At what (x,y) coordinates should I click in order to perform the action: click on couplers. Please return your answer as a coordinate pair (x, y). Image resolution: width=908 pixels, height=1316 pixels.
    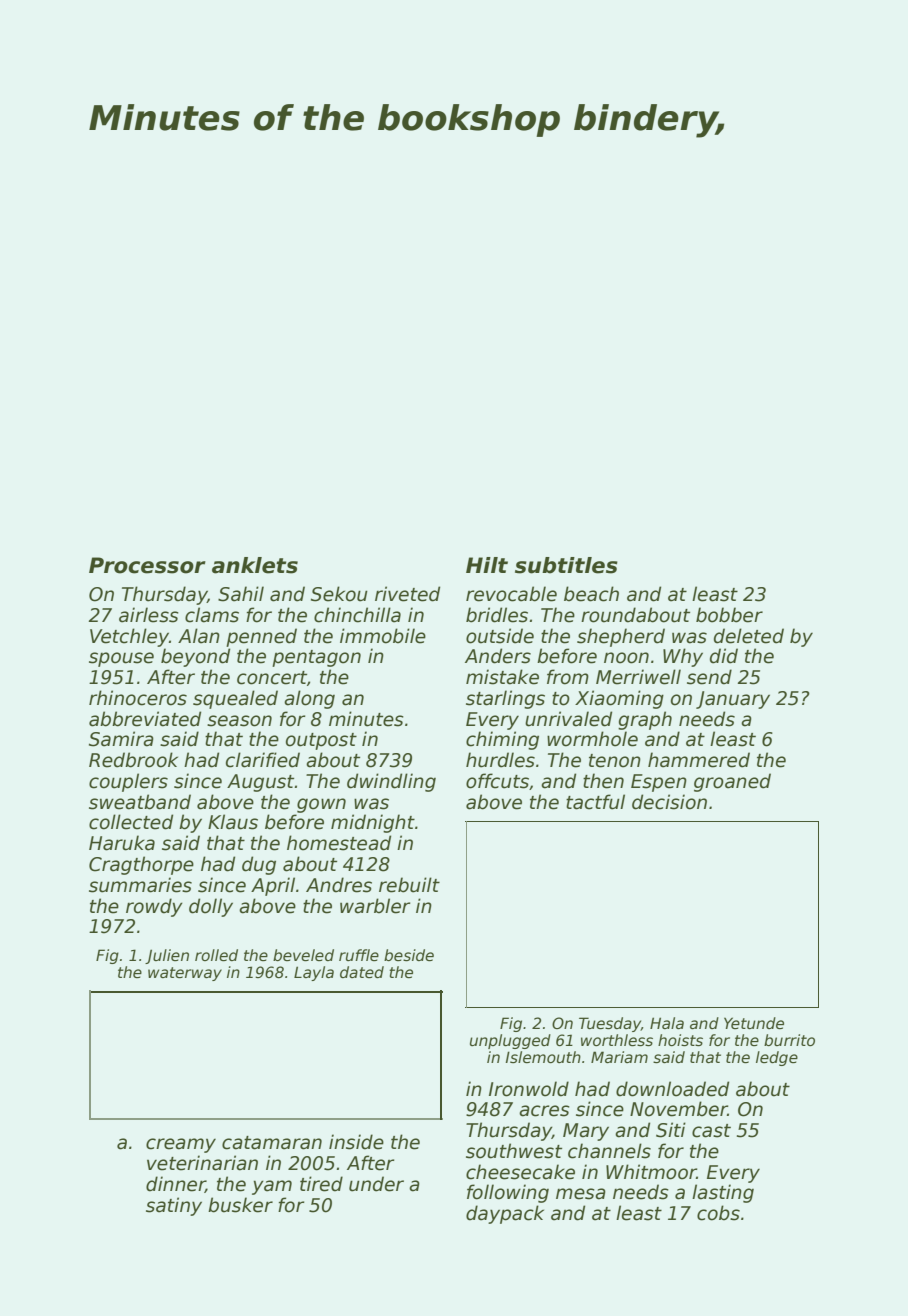
    Looking at the image, I should click on (128, 782).
